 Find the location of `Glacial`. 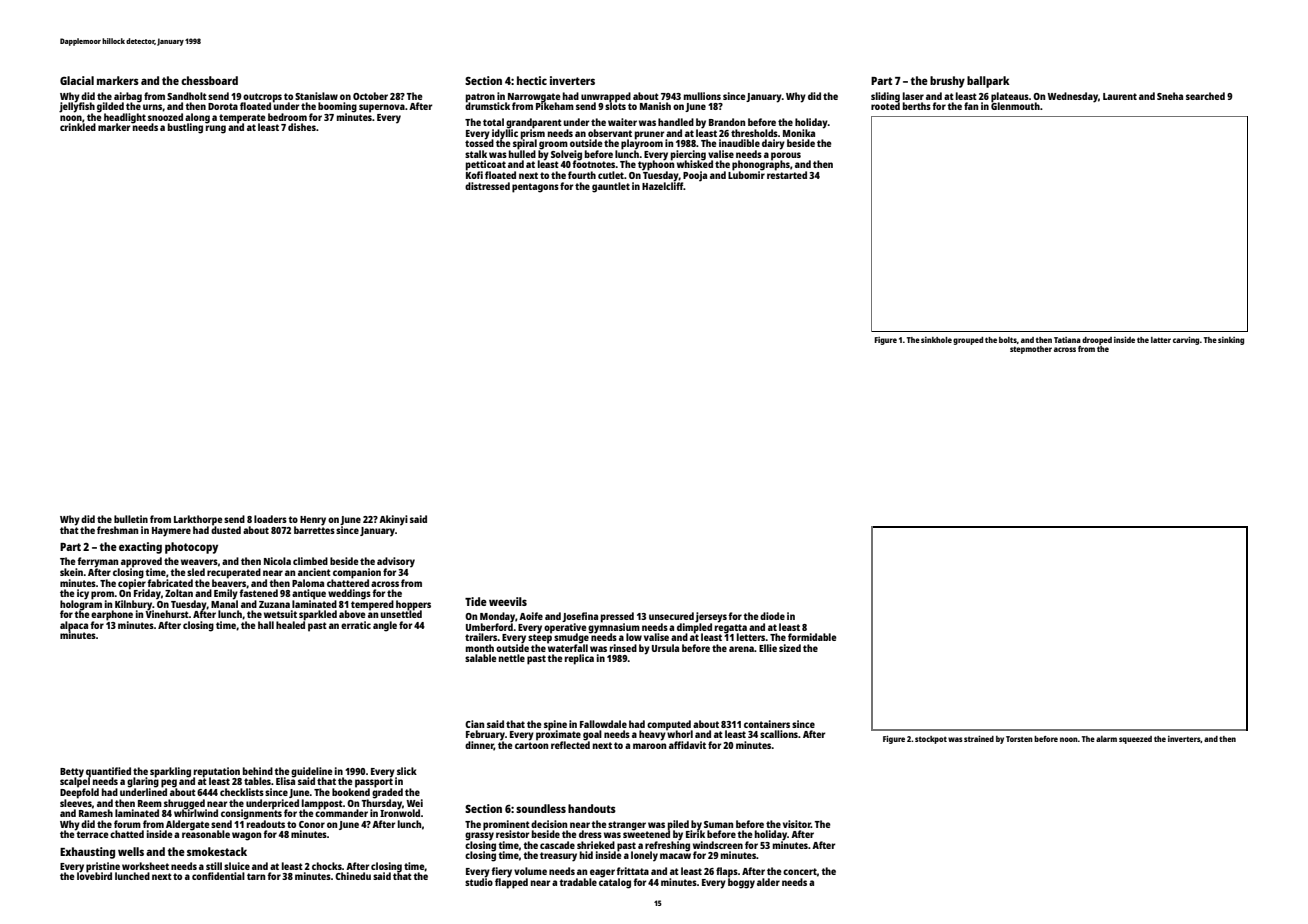

Glacial is located at coordinates (77, 80).
